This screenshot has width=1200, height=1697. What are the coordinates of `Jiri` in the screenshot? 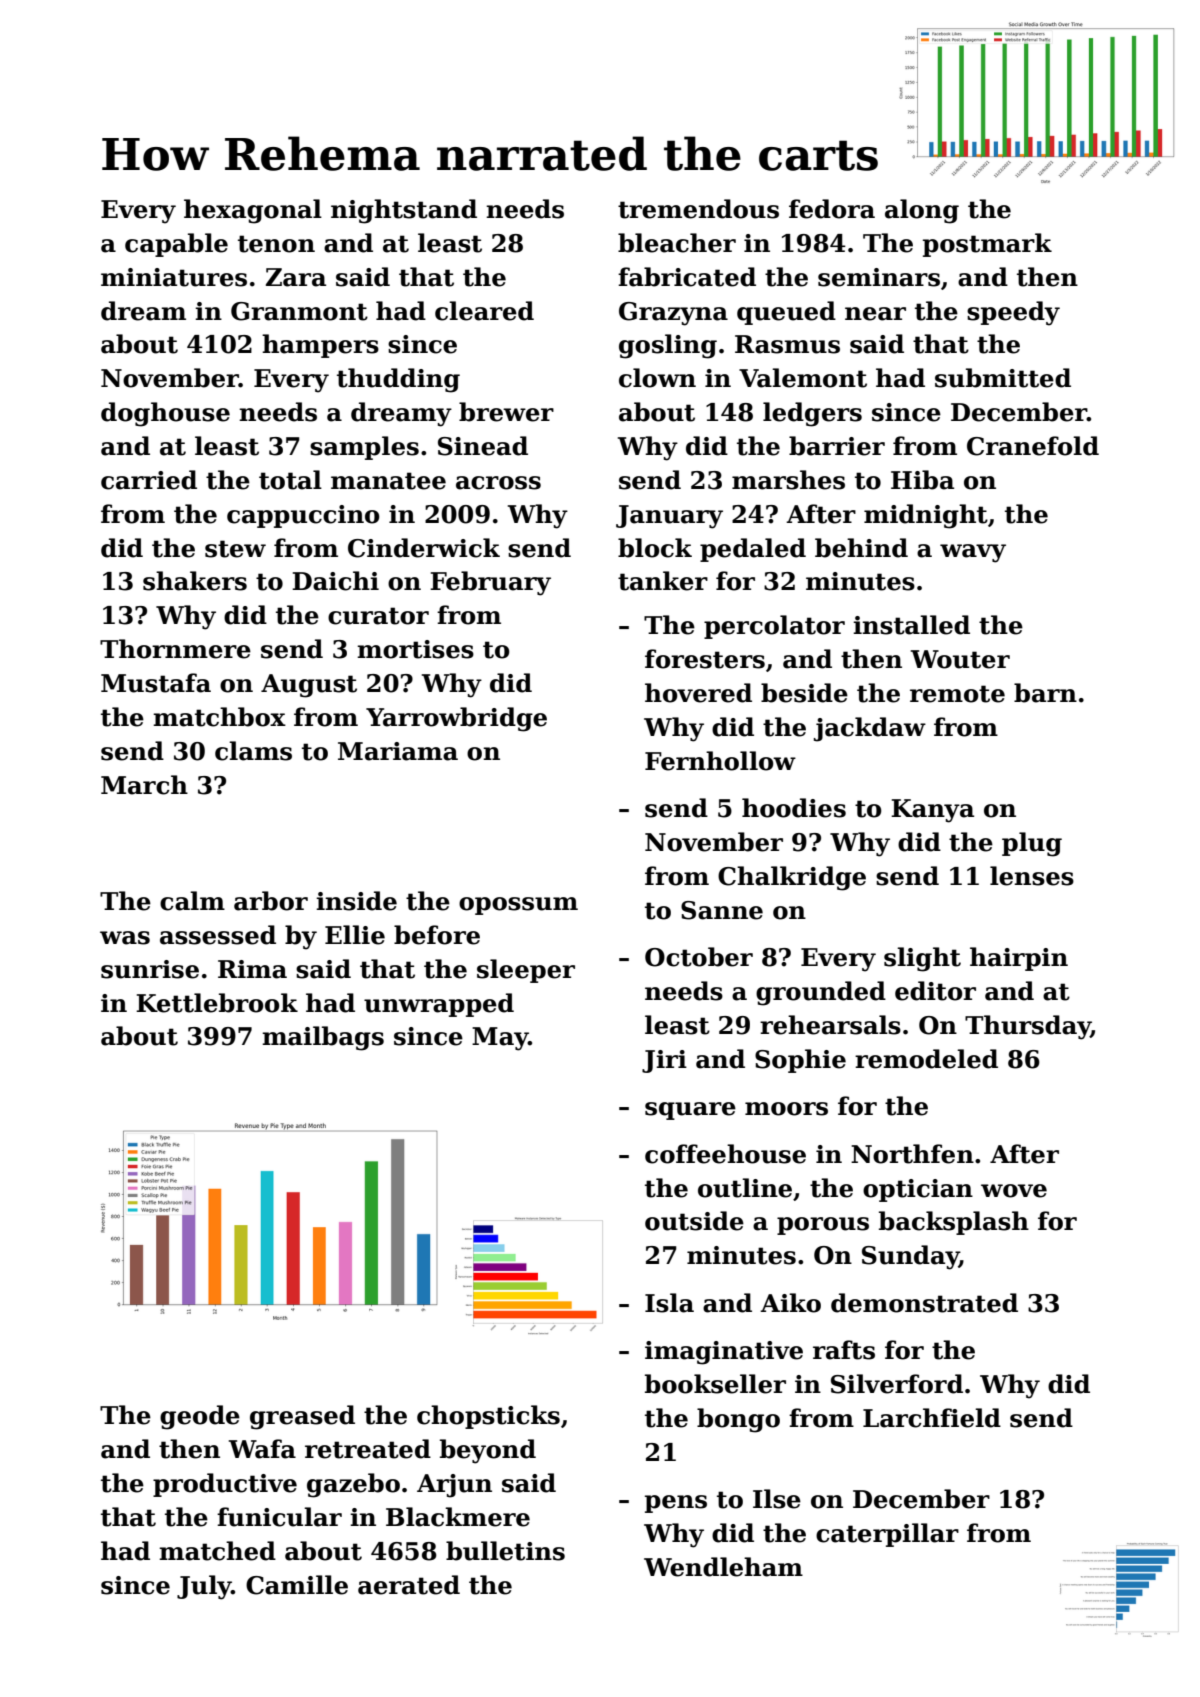 It's located at (664, 1061).
